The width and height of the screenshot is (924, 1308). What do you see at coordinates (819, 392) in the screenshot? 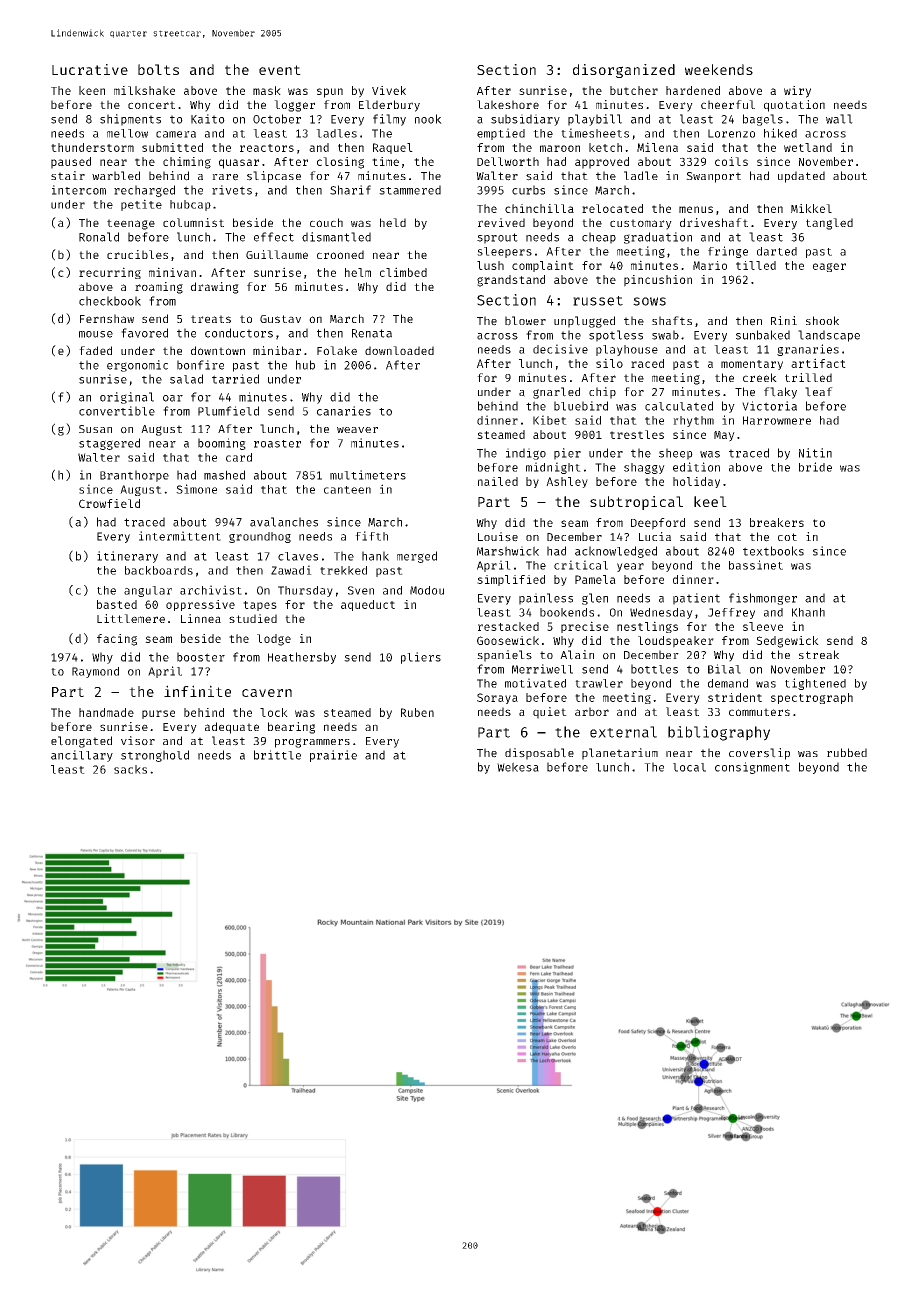
I see `leaf` at bounding box center [819, 392].
